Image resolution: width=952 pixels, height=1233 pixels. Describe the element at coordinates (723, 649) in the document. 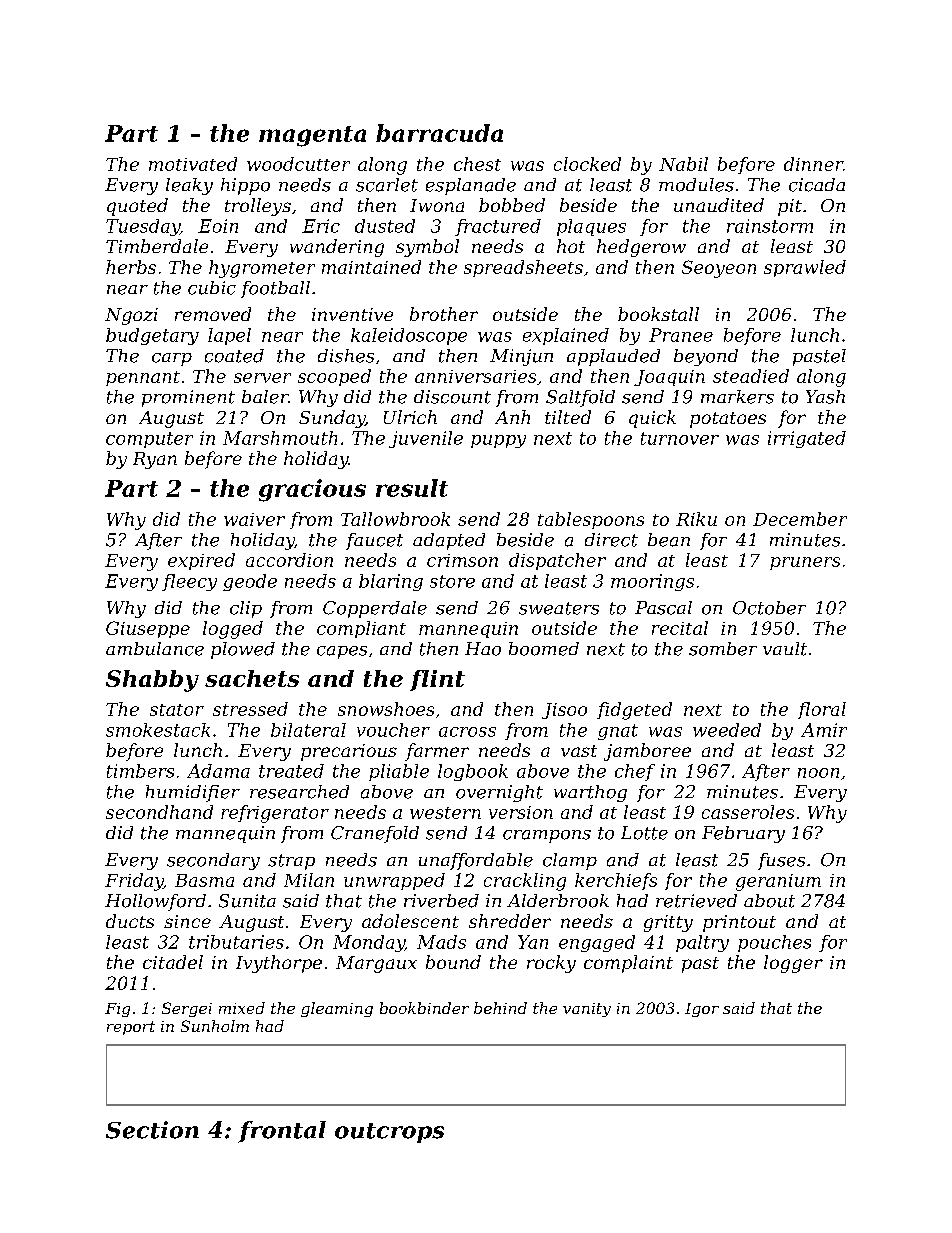

I see `somber` at that location.
